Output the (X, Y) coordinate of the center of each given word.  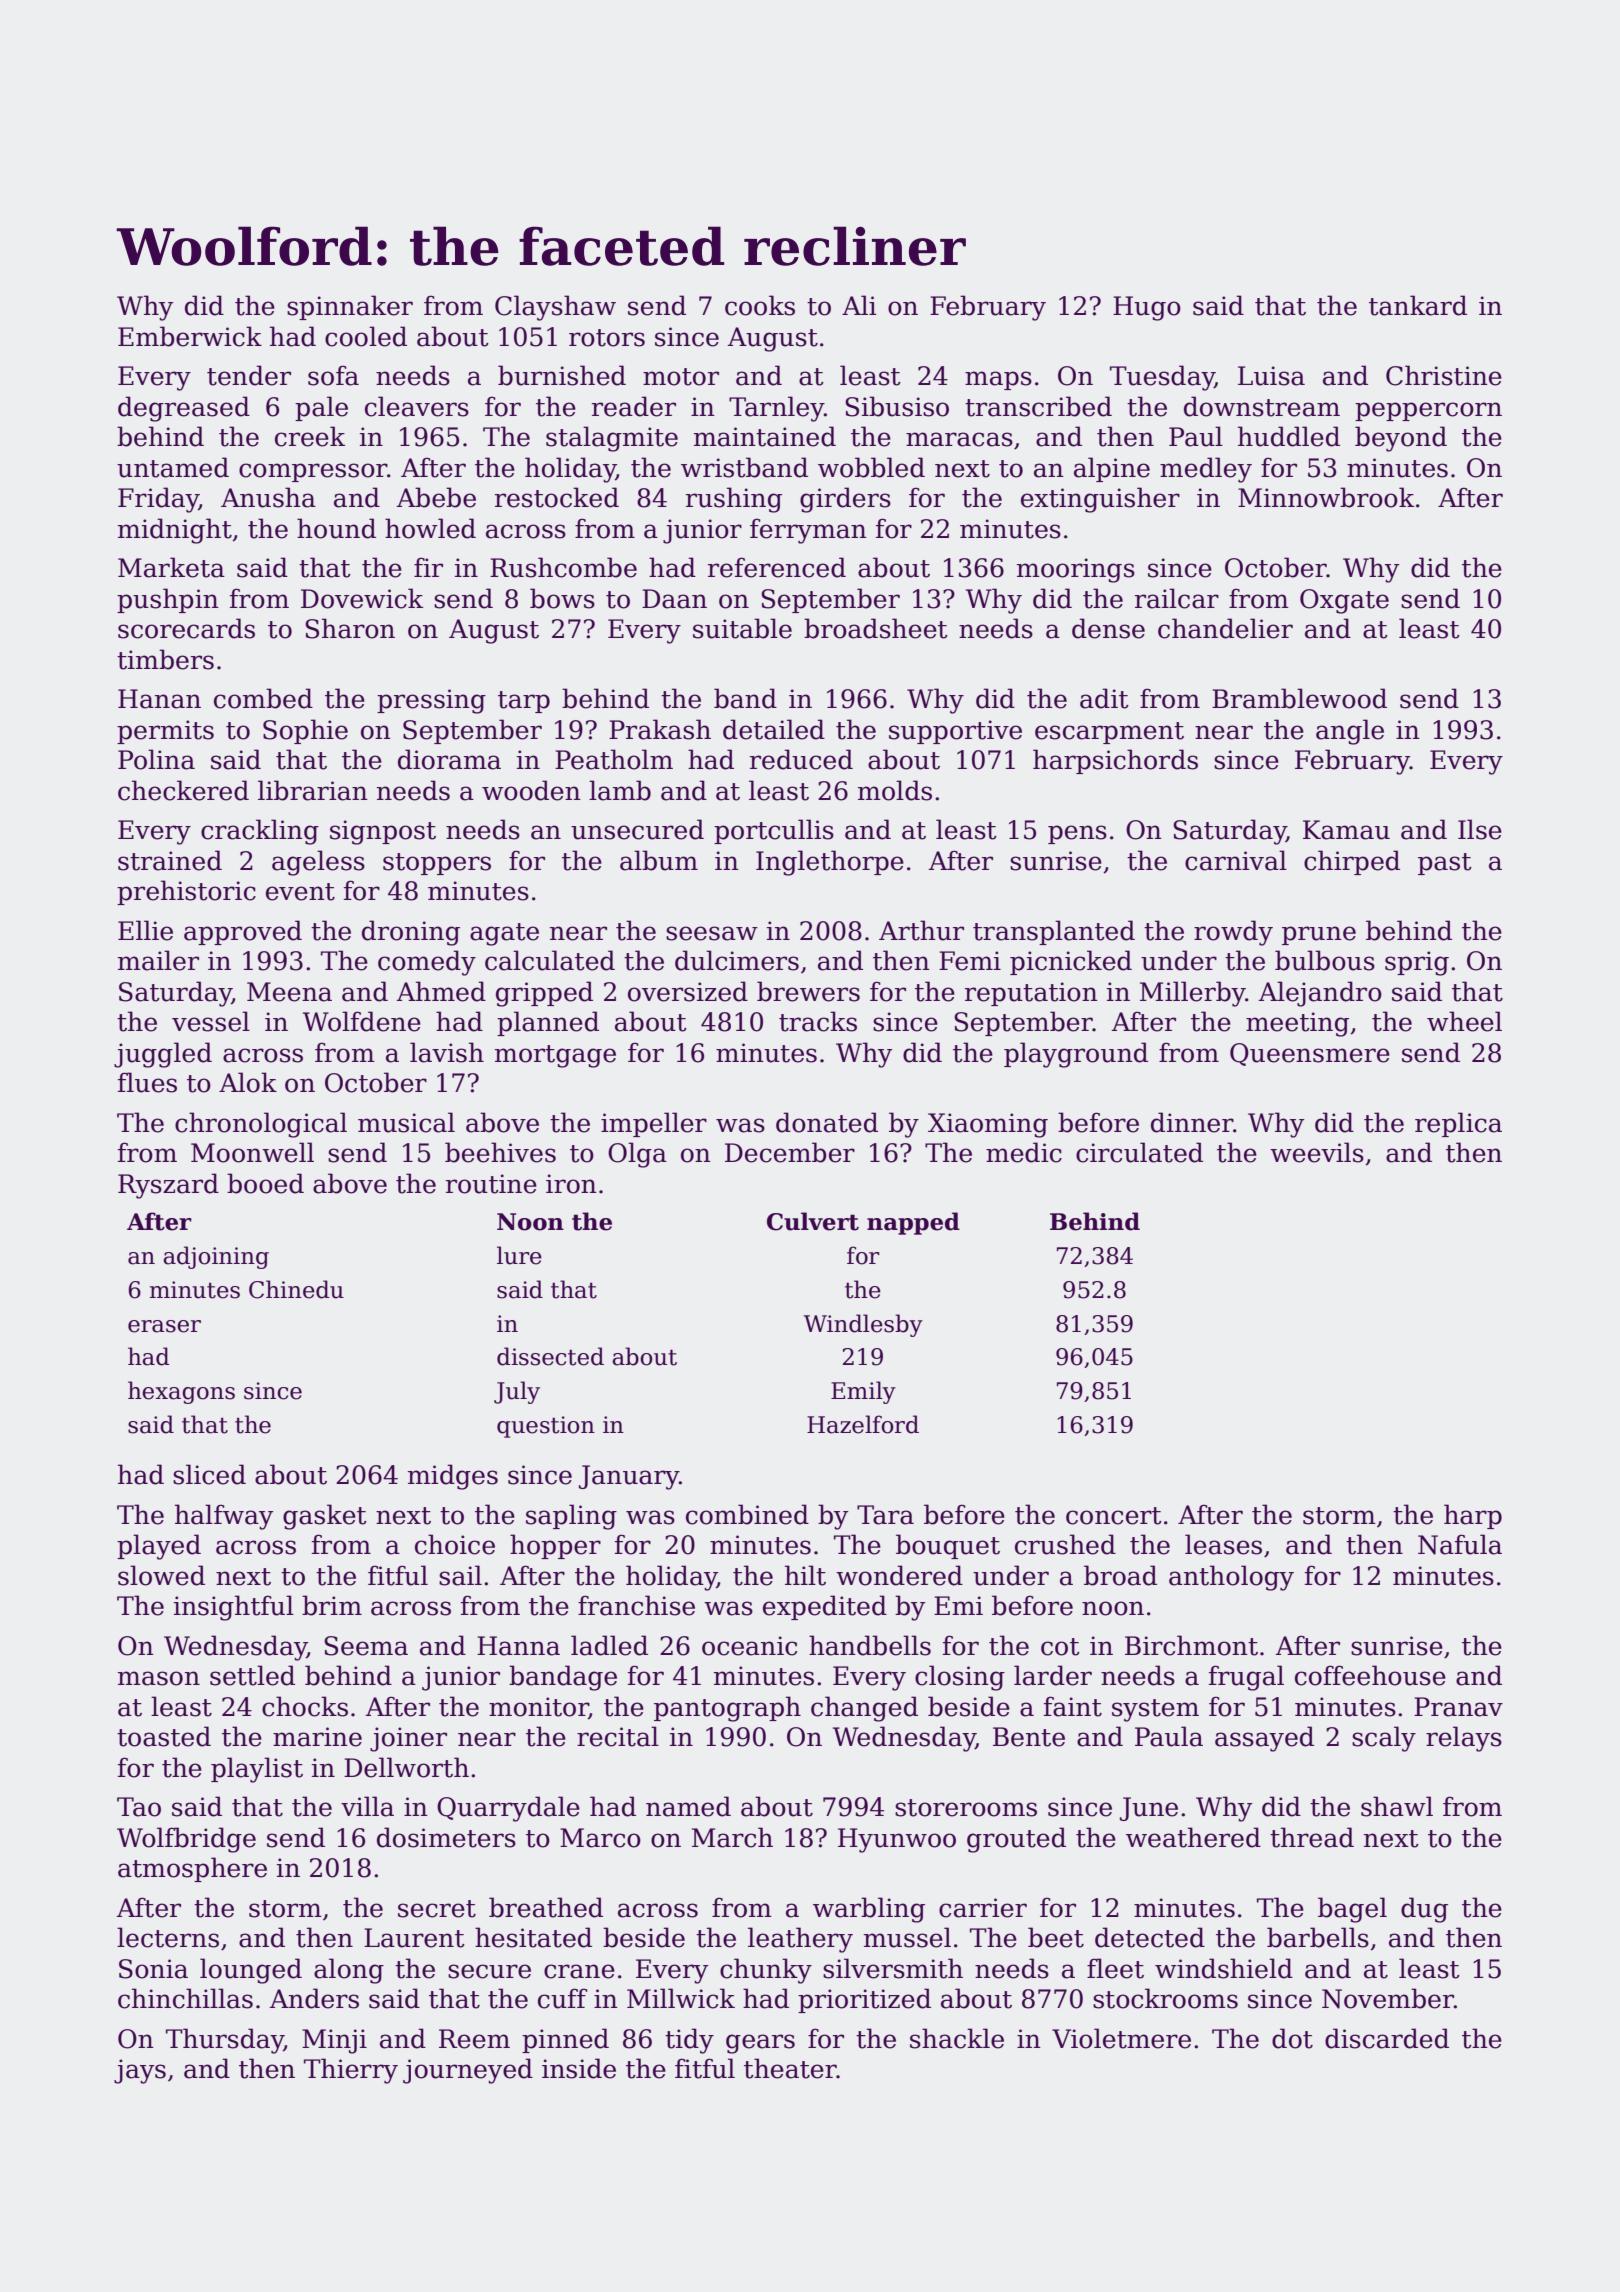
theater (790, 2068)
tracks (818, 1021)
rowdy (1233, 933)
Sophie (305, 731)
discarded (1387, 2038)
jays (140, 2071)
